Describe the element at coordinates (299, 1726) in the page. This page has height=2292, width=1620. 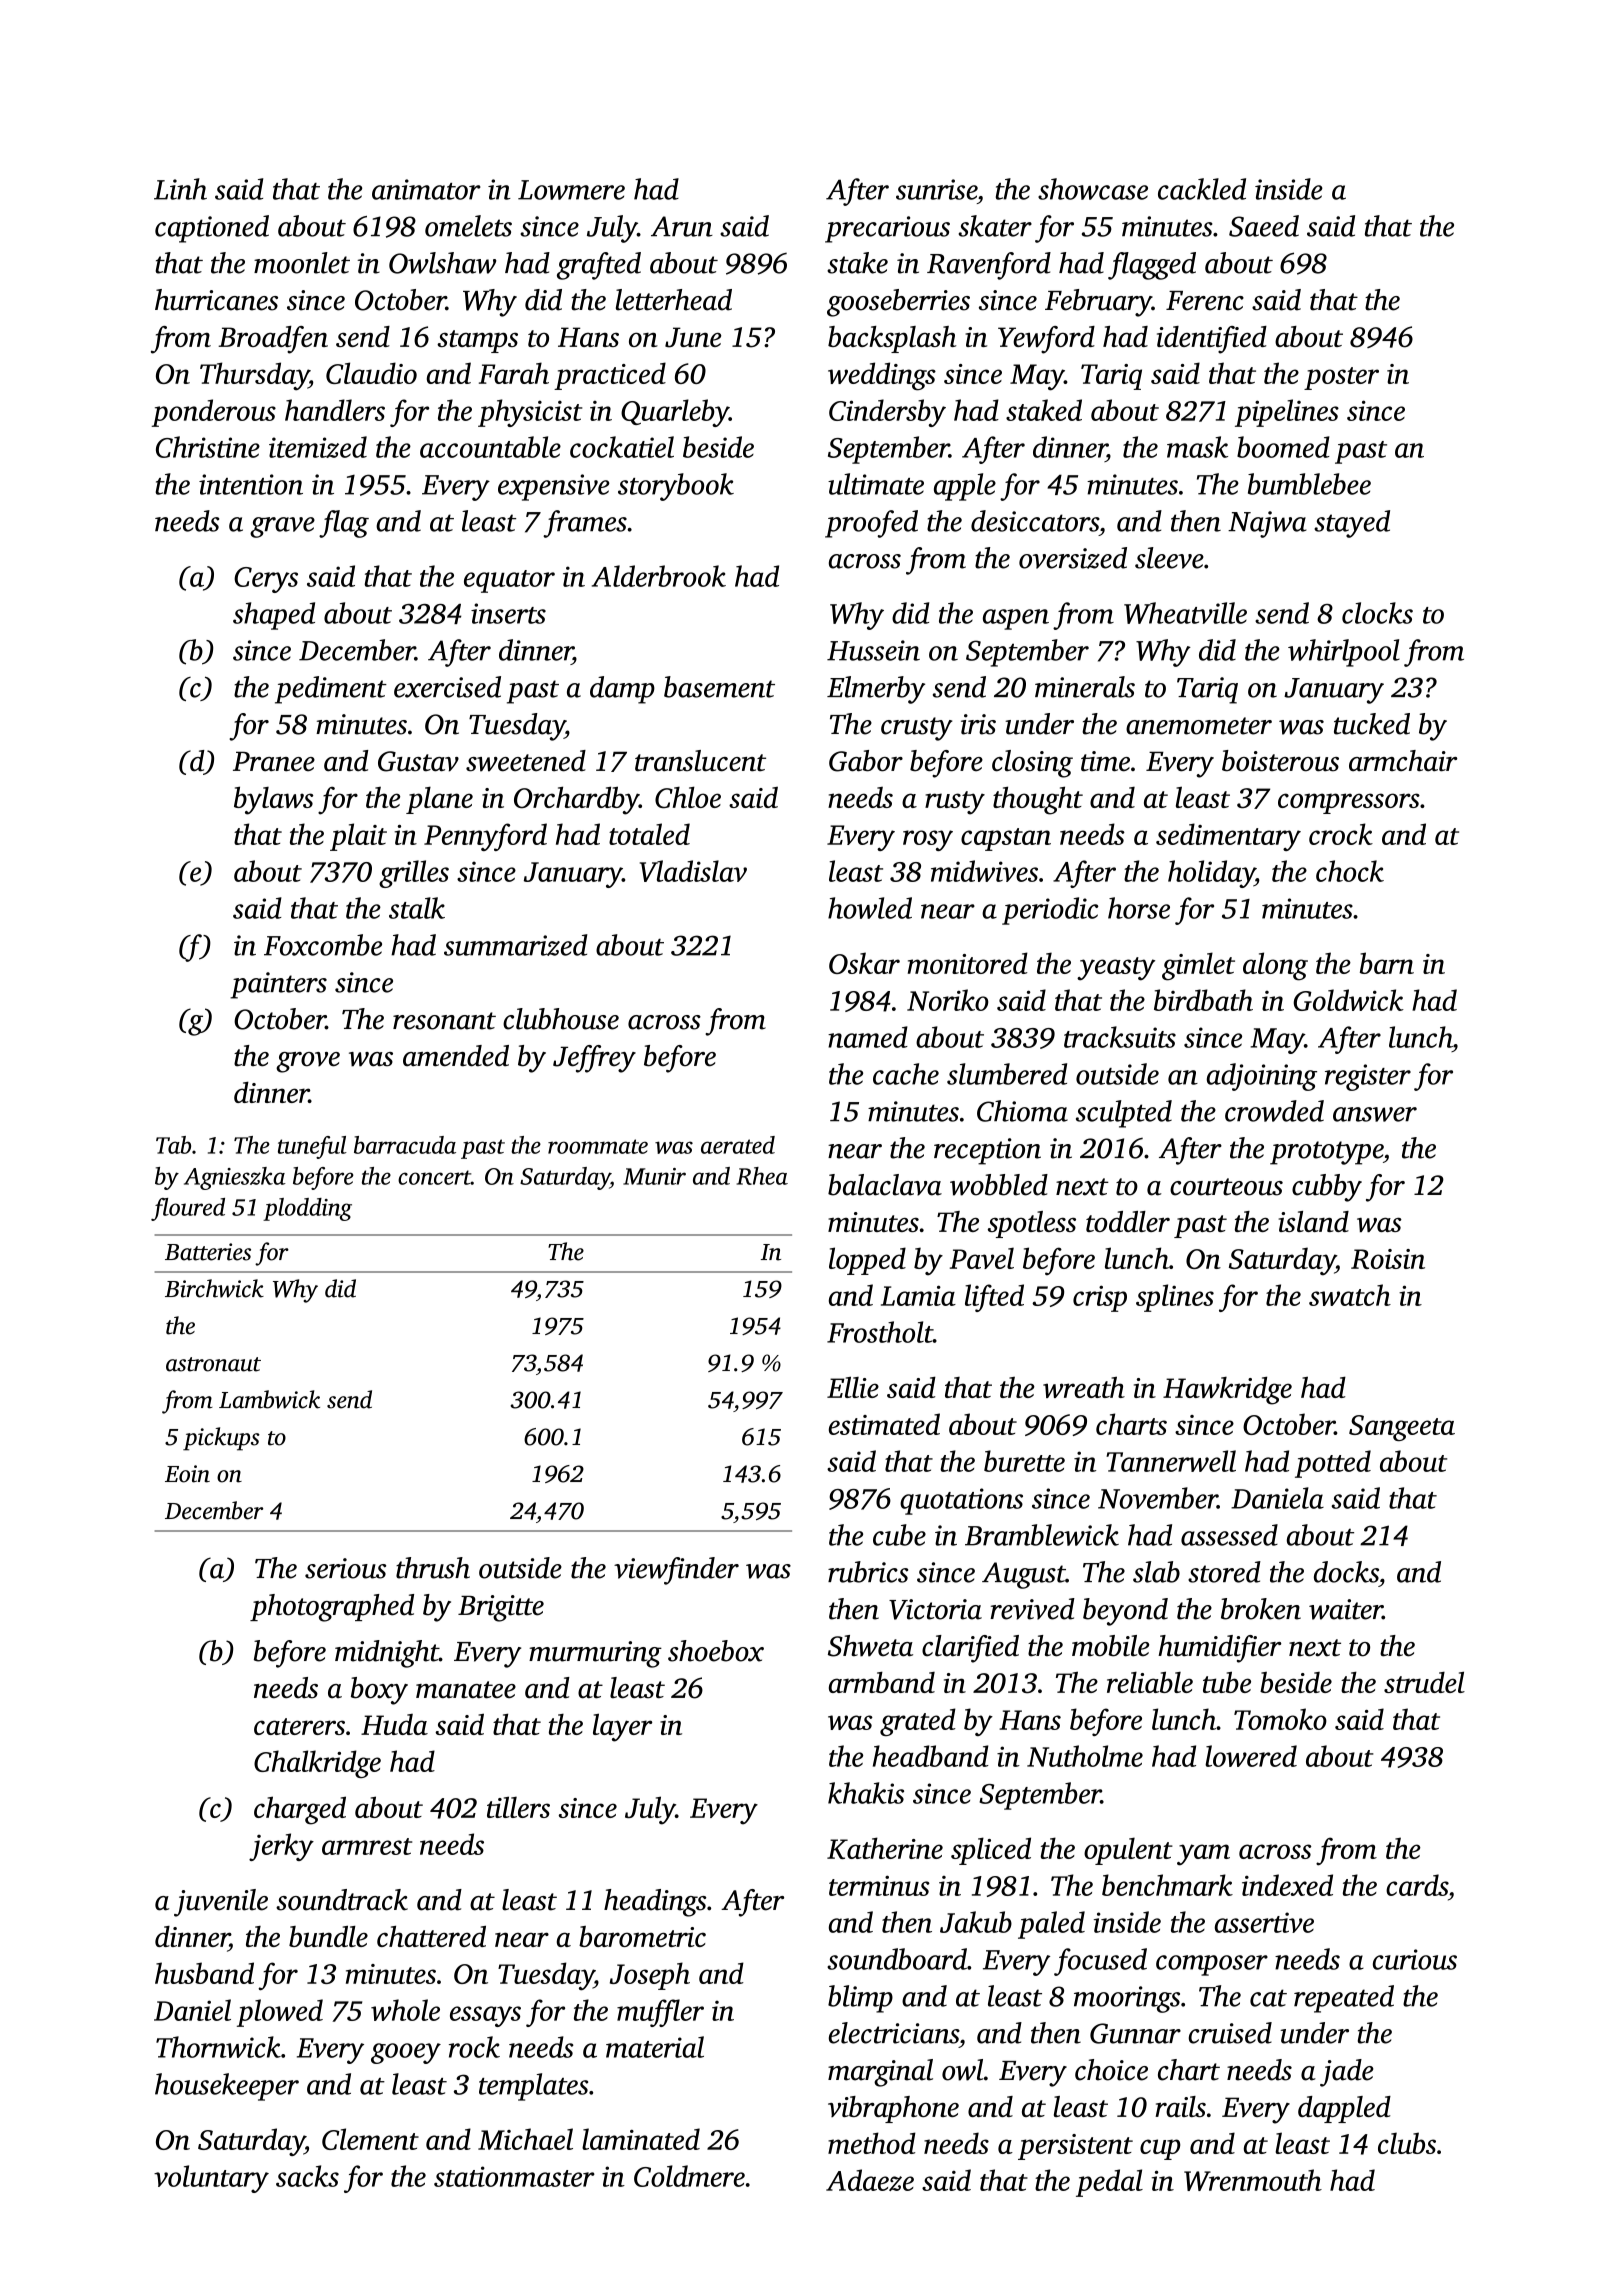
I see `caterers` at that location.
